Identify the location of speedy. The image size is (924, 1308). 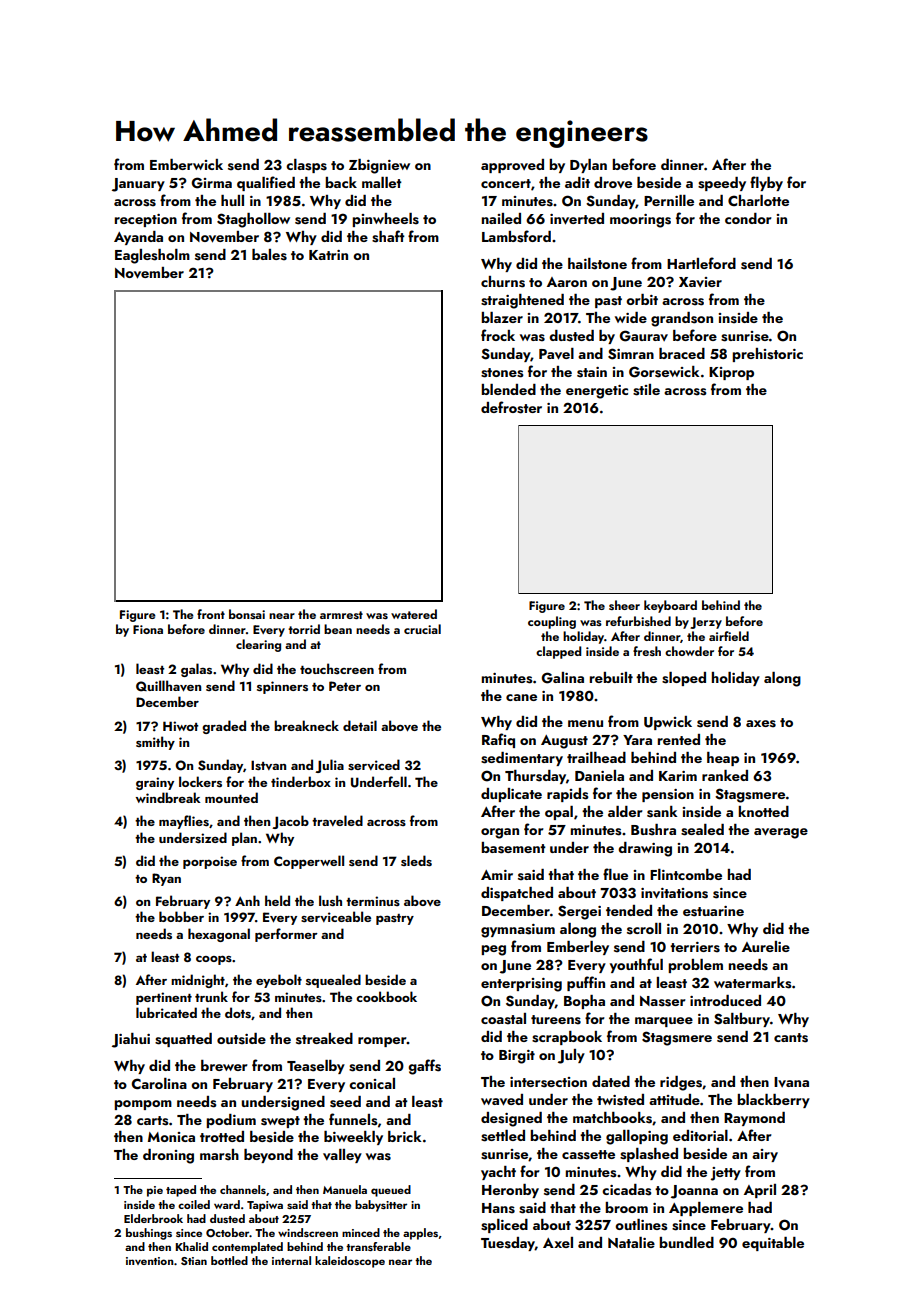
(722, 184).
